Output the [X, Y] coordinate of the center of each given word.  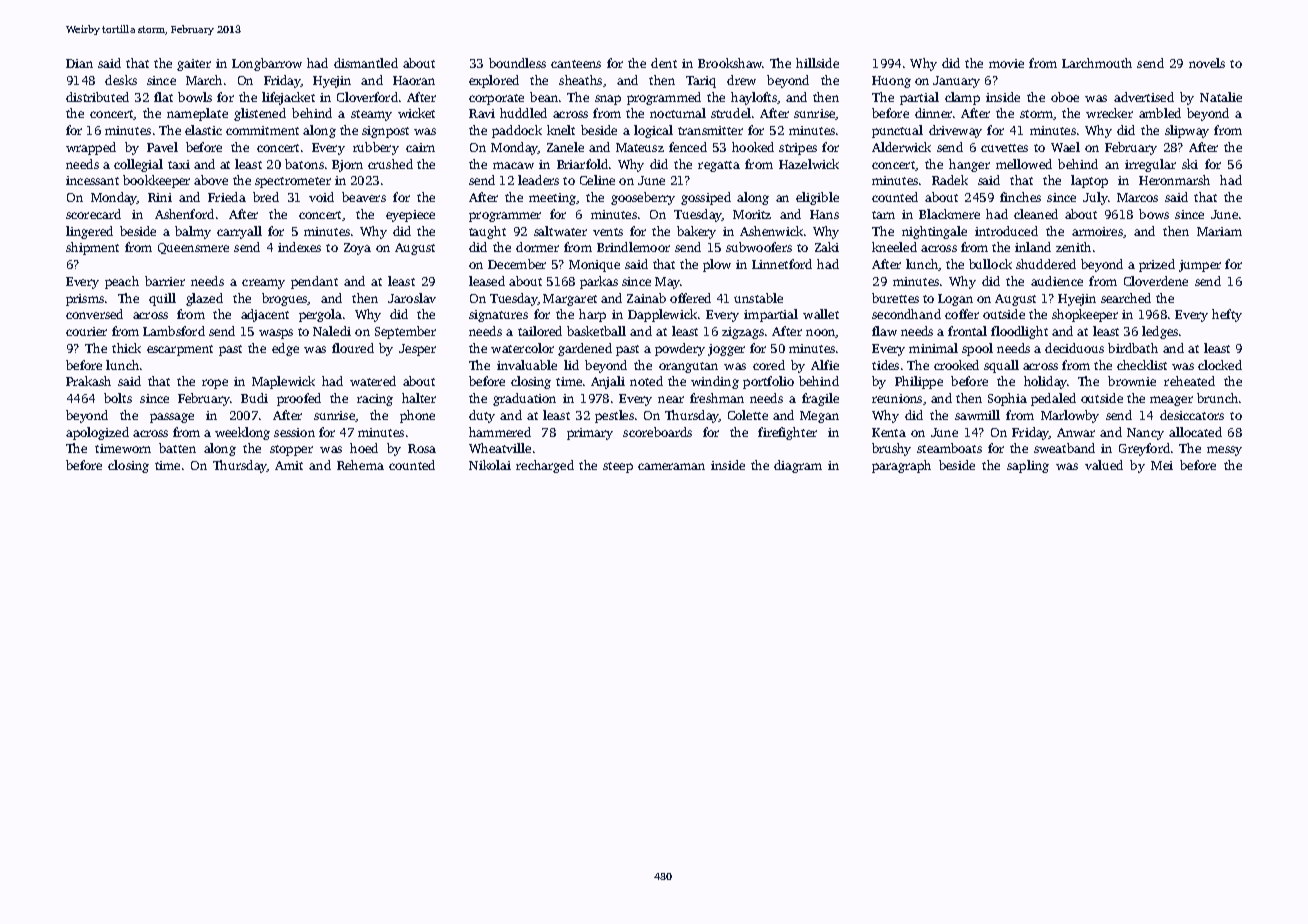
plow [717, 265]
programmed [664, 98]
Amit [289, 465]
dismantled [366, 63]
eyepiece [410, 216]
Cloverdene [1156, 281]
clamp [962, 98]
